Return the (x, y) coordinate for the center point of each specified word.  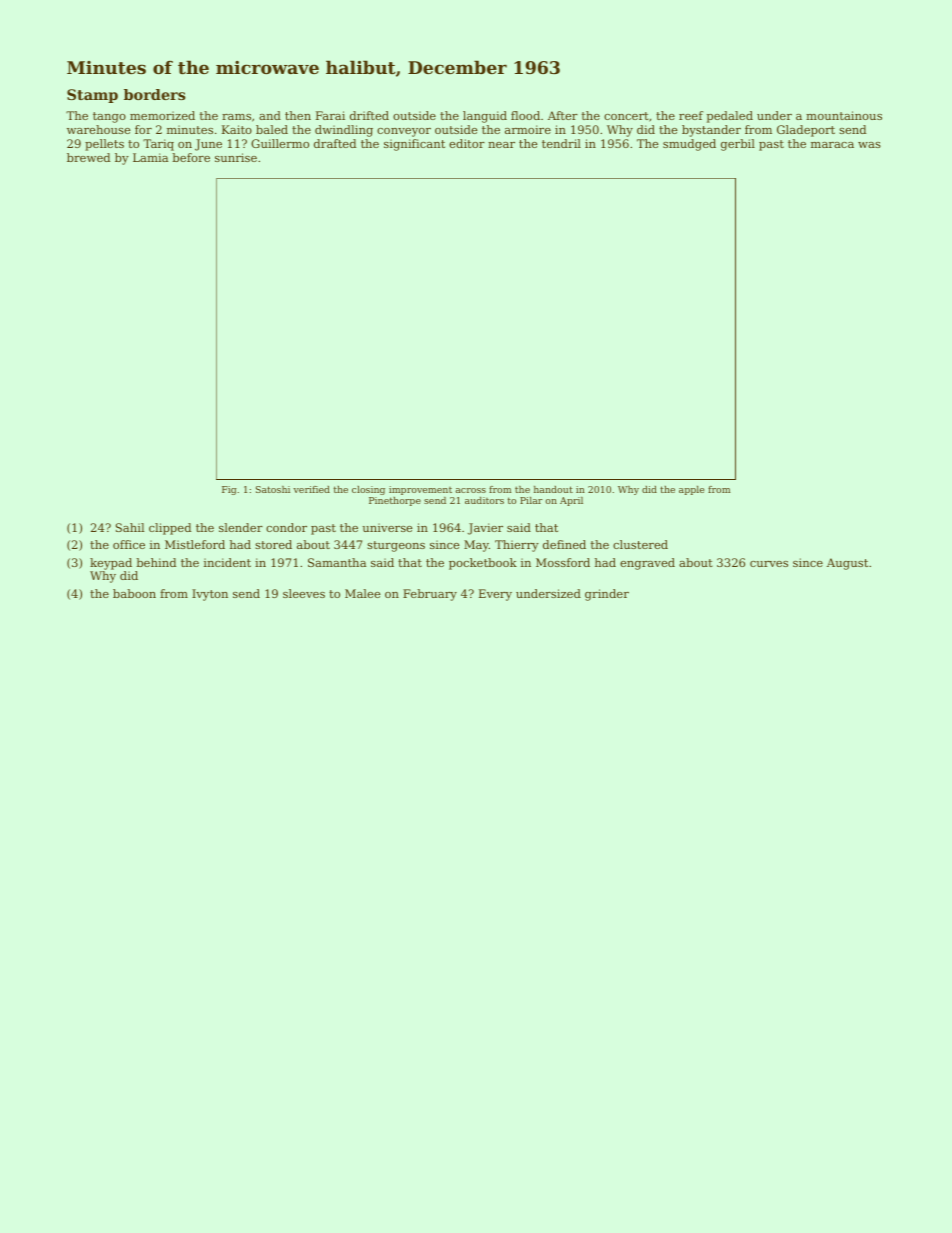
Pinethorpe (395, 501)
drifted (369, 115)
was (869, 145)
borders (155, 94)
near (501, 145)
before (191, 157)
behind (156, 562)
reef (691, 115)
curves (769, 564)
